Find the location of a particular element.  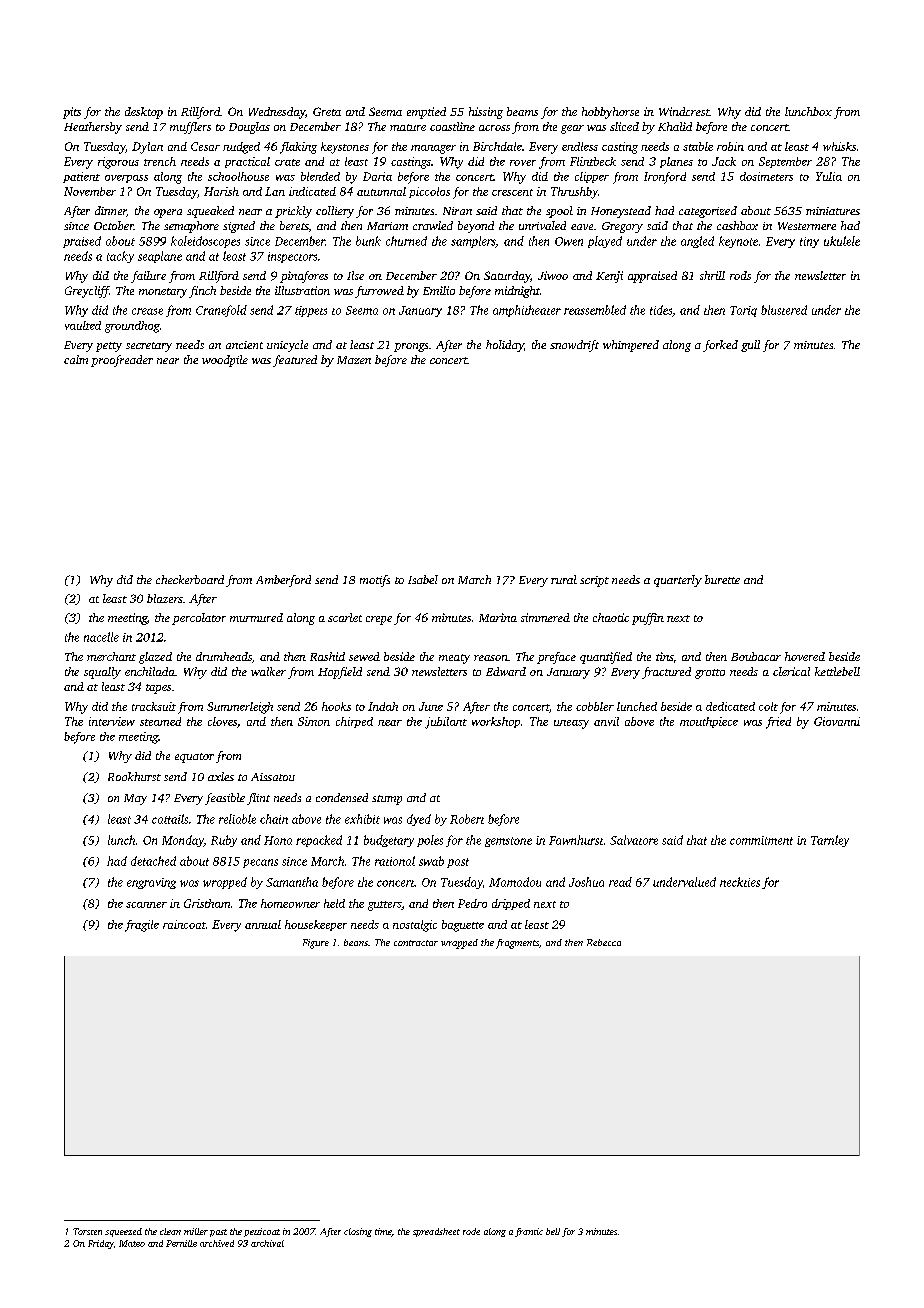

Emilio is located at coordinates (439, 290).
